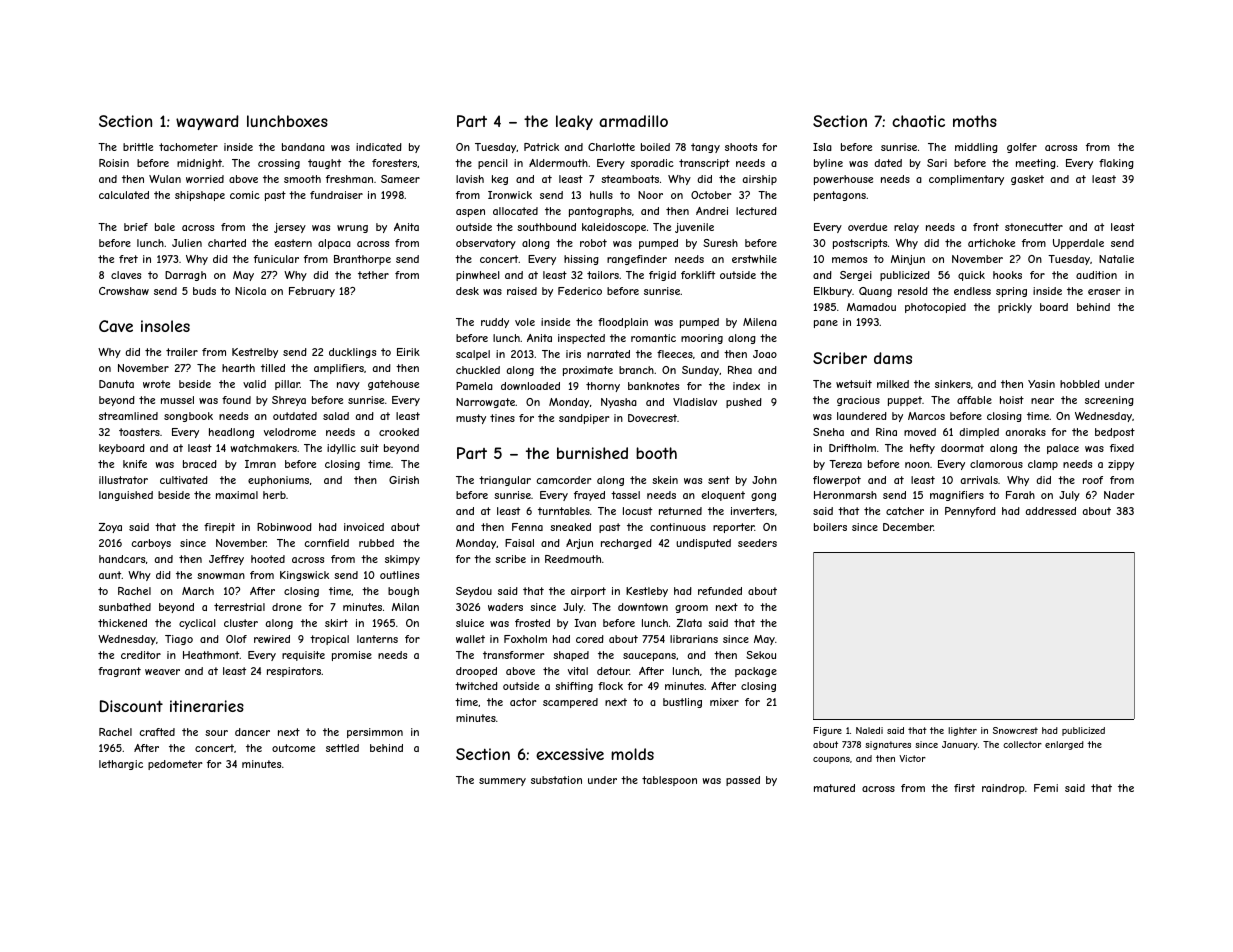  Describe the element at coordinates (525, 322) in the document. I see `vole` at that location.
